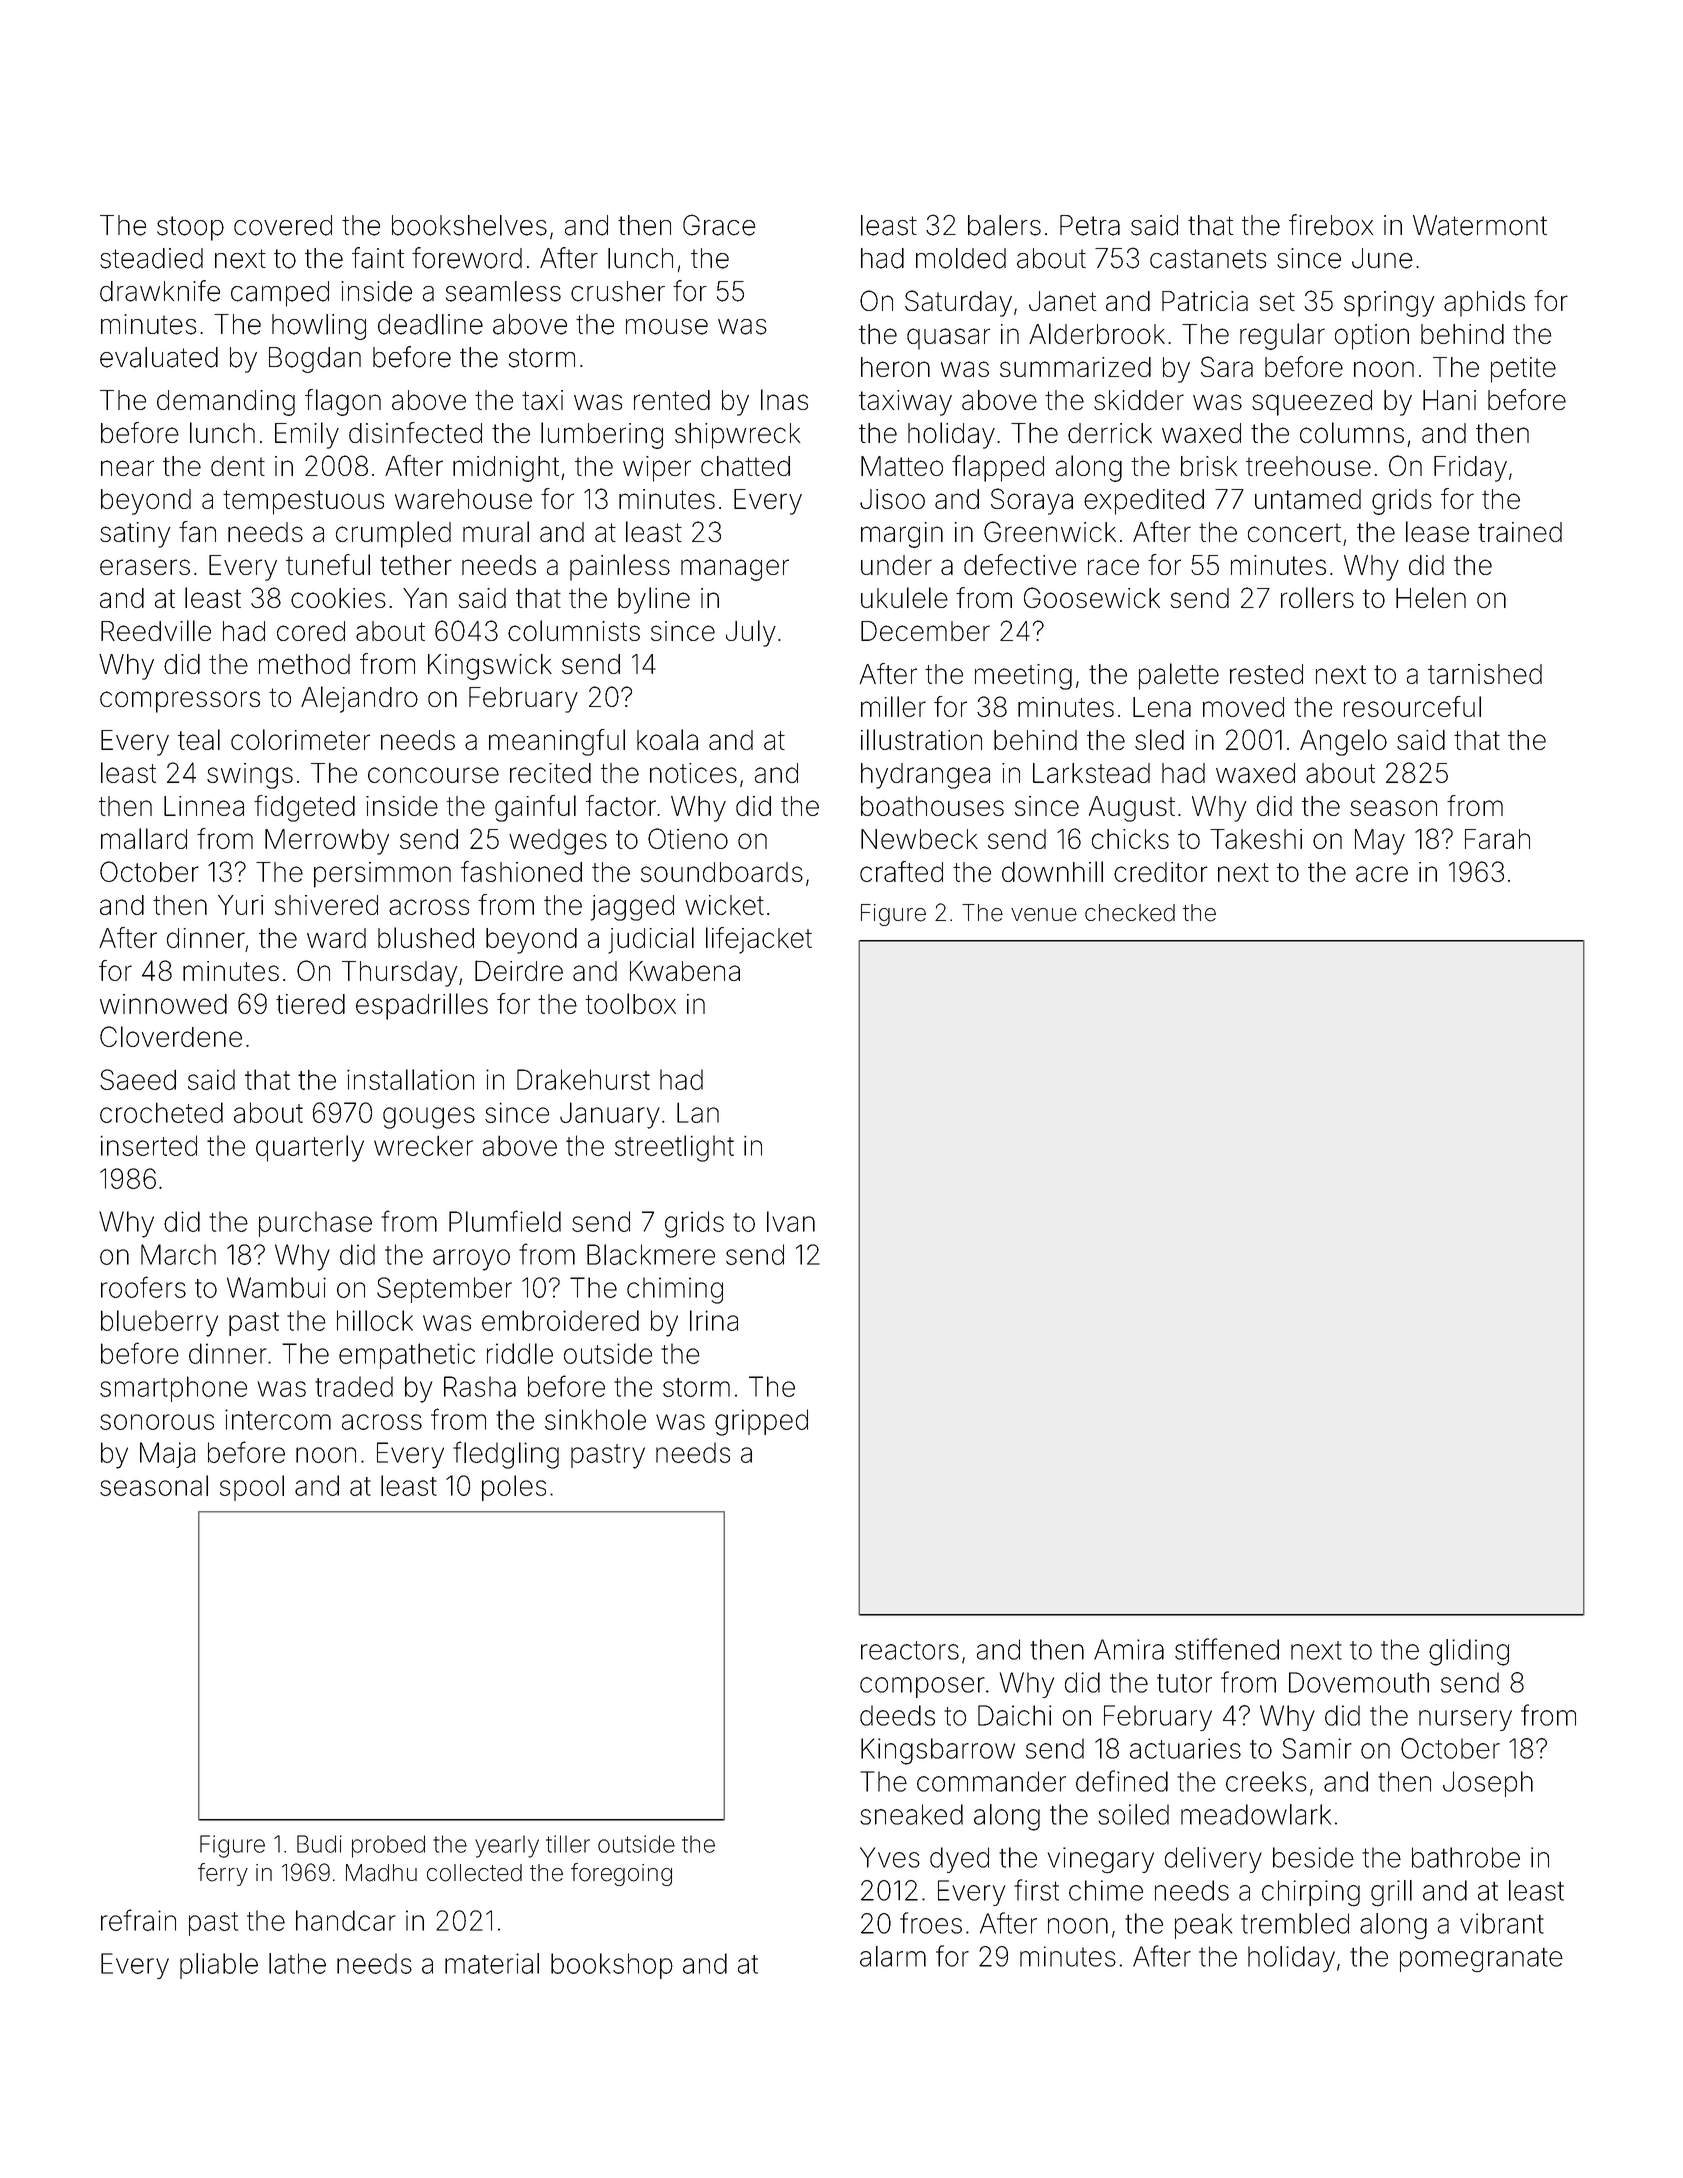 The image size is (1683, 2178). What do you see at coordinates (1382, 874) in the page?
I see `acre` at bounding box center [1382, 874].
